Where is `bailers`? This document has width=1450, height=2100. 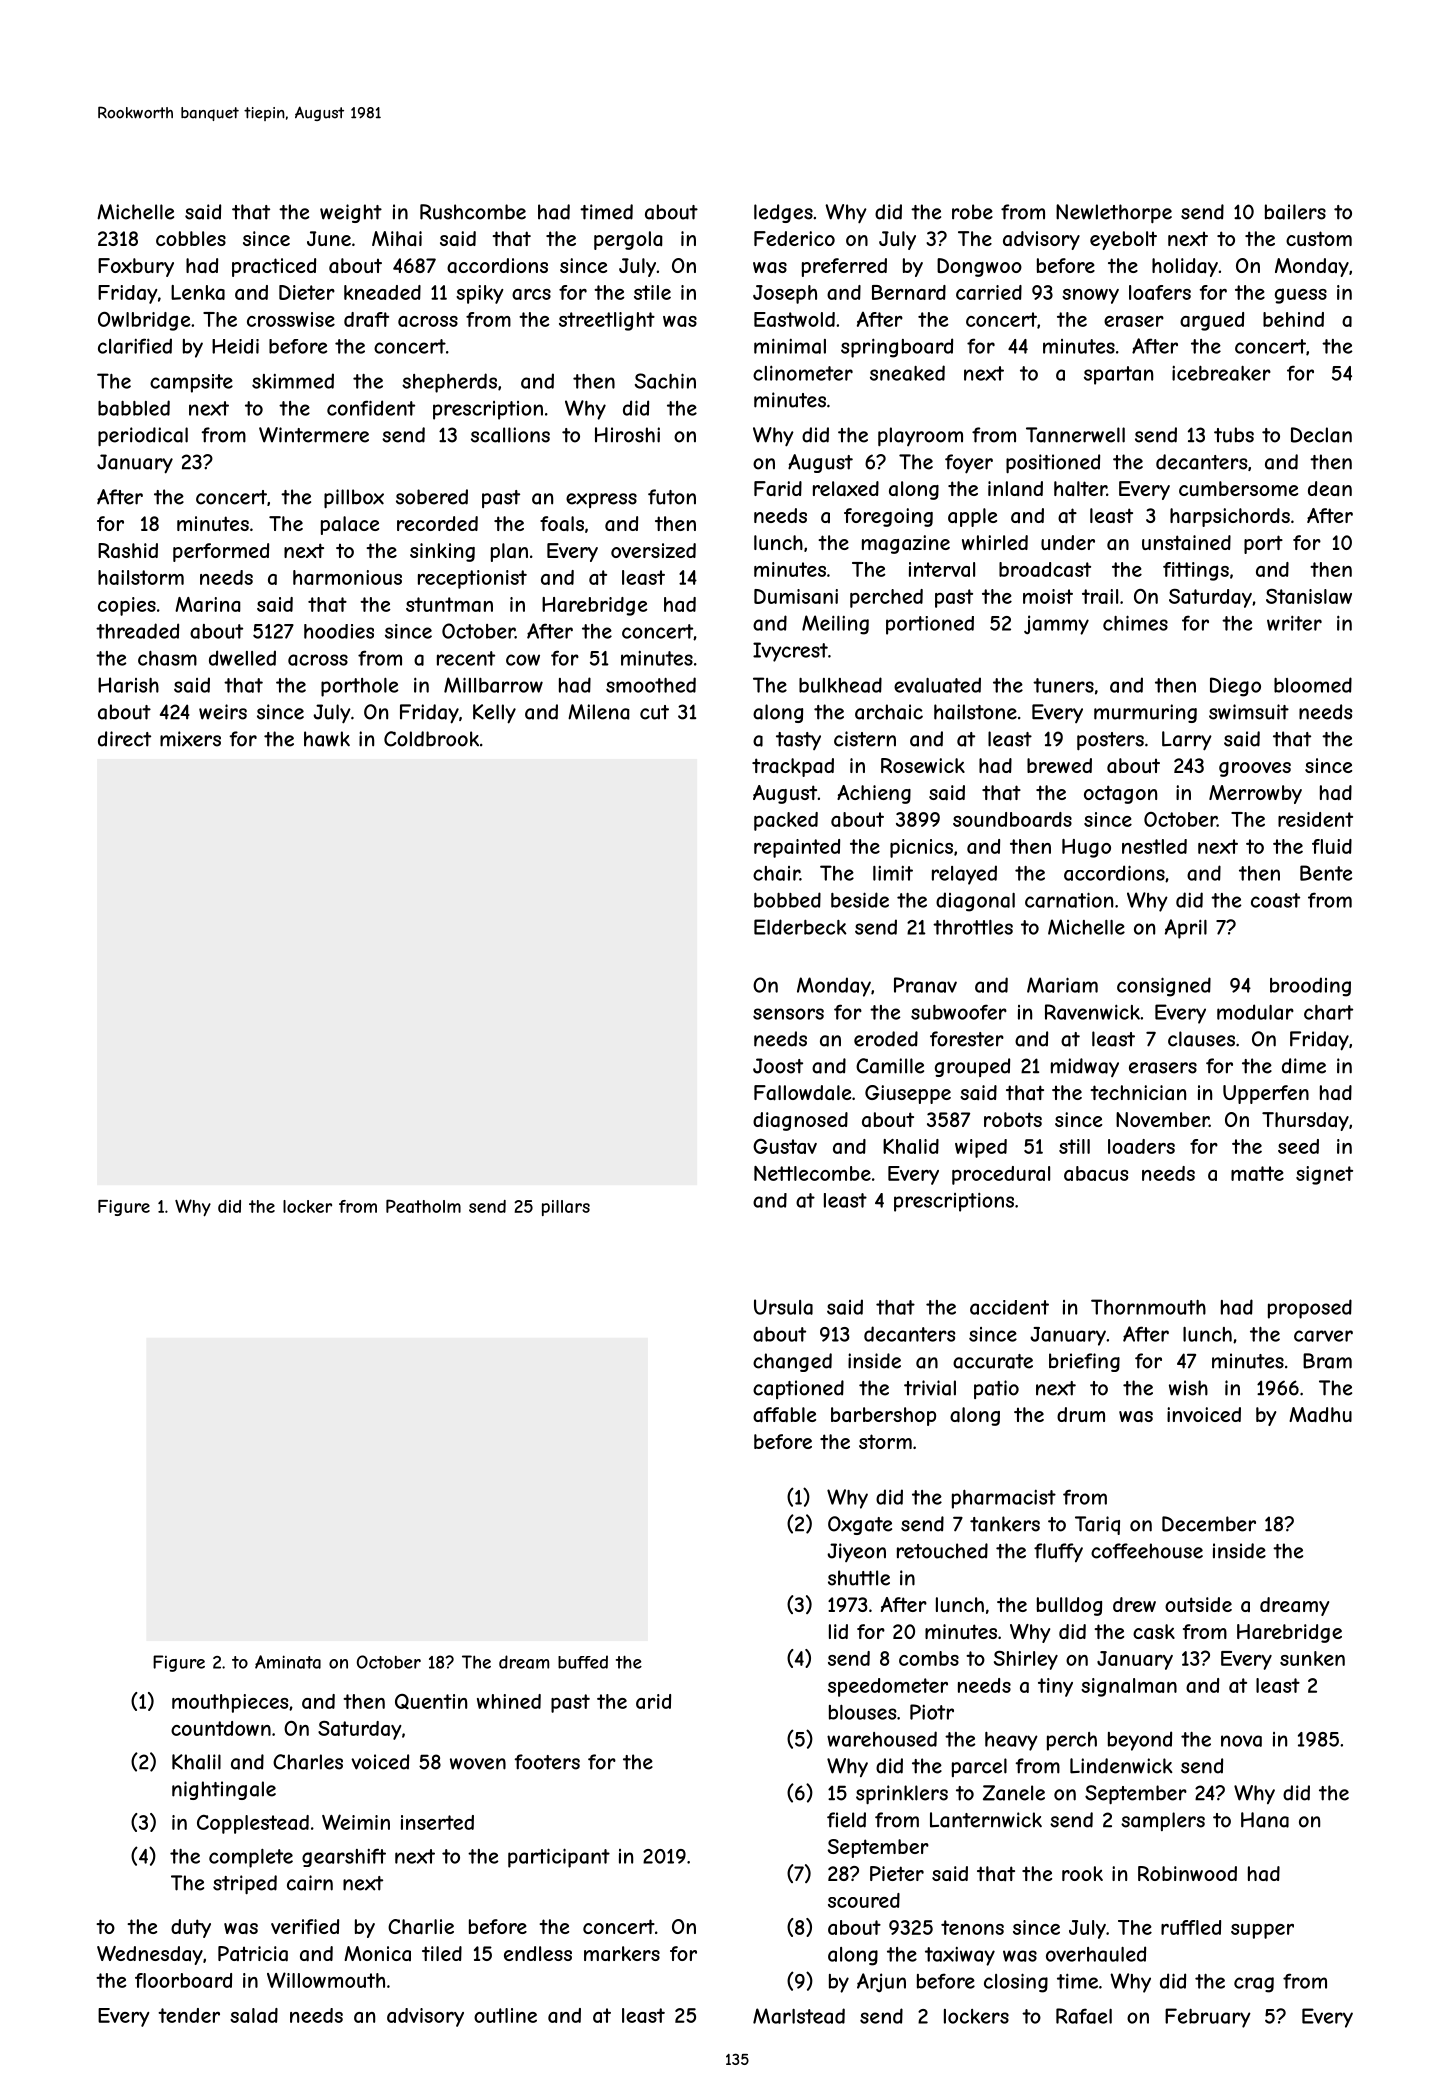 bailers is located at coordinates (1295, 212).
